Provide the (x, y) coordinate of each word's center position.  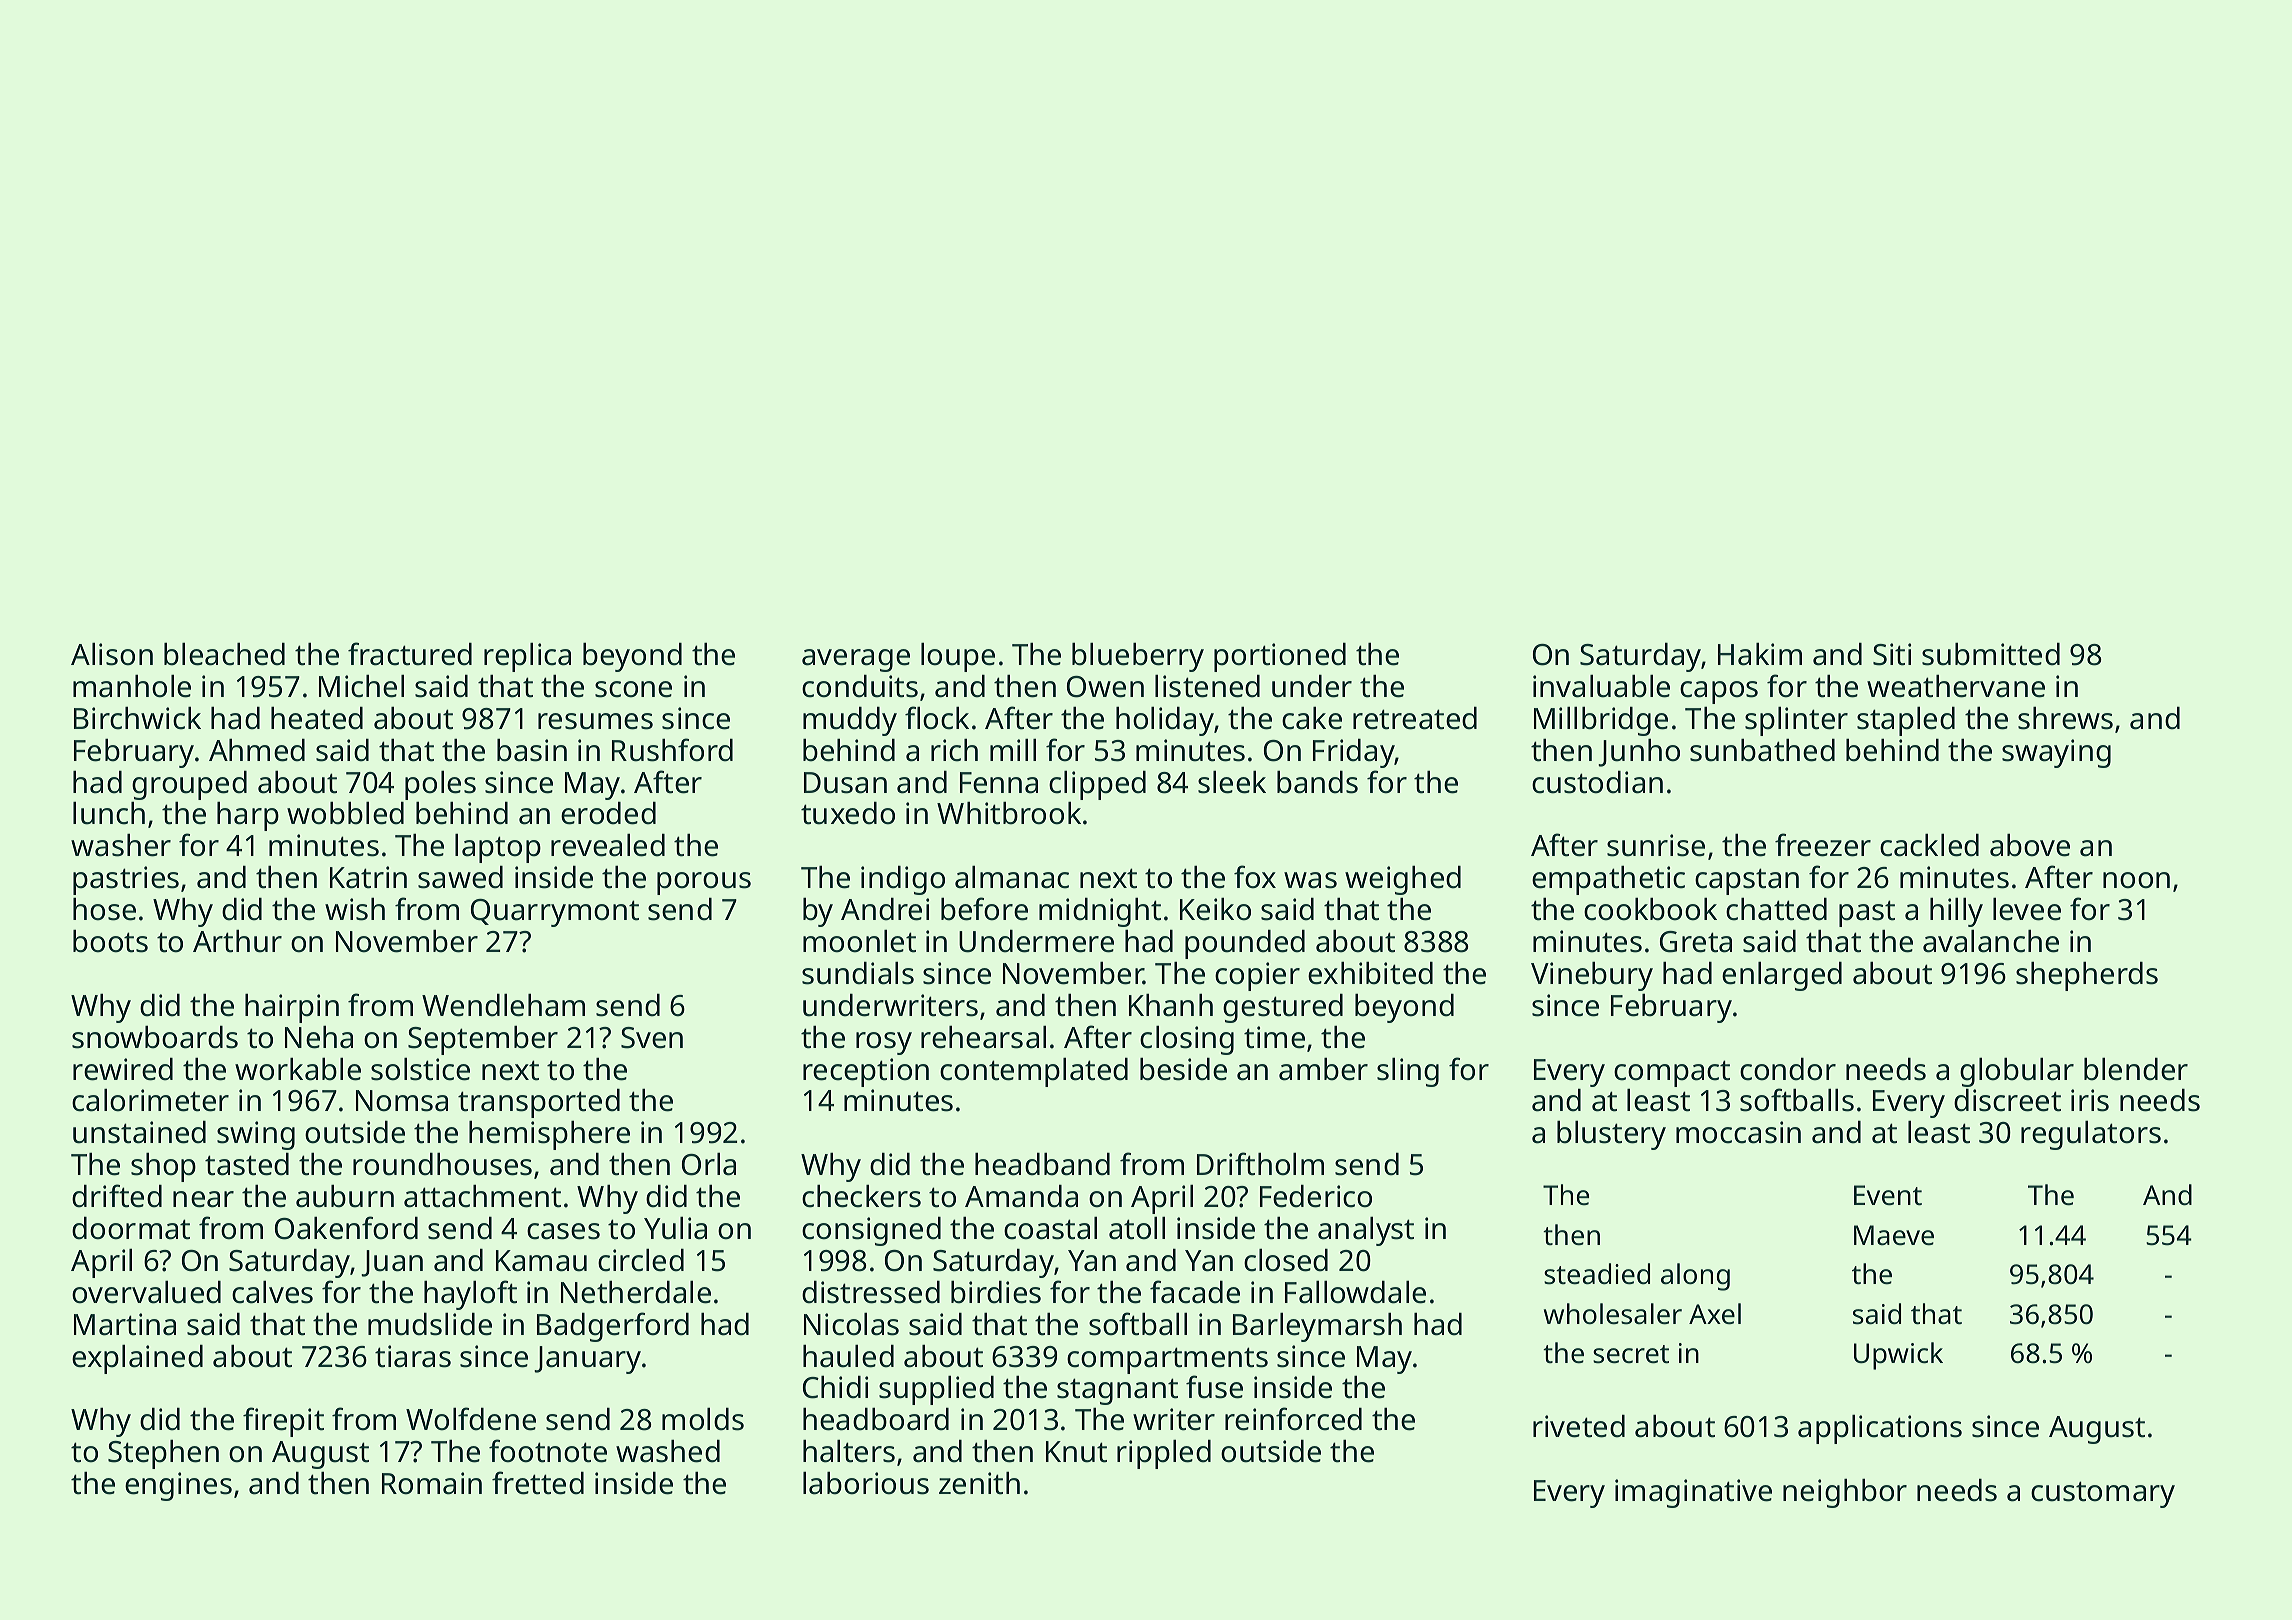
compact (1672, 1073)
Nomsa (402, 1101)
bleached (224, 654)
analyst (1366, 1231)
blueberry (1138, 657)
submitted (1991, 654)
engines (178, 1486)
